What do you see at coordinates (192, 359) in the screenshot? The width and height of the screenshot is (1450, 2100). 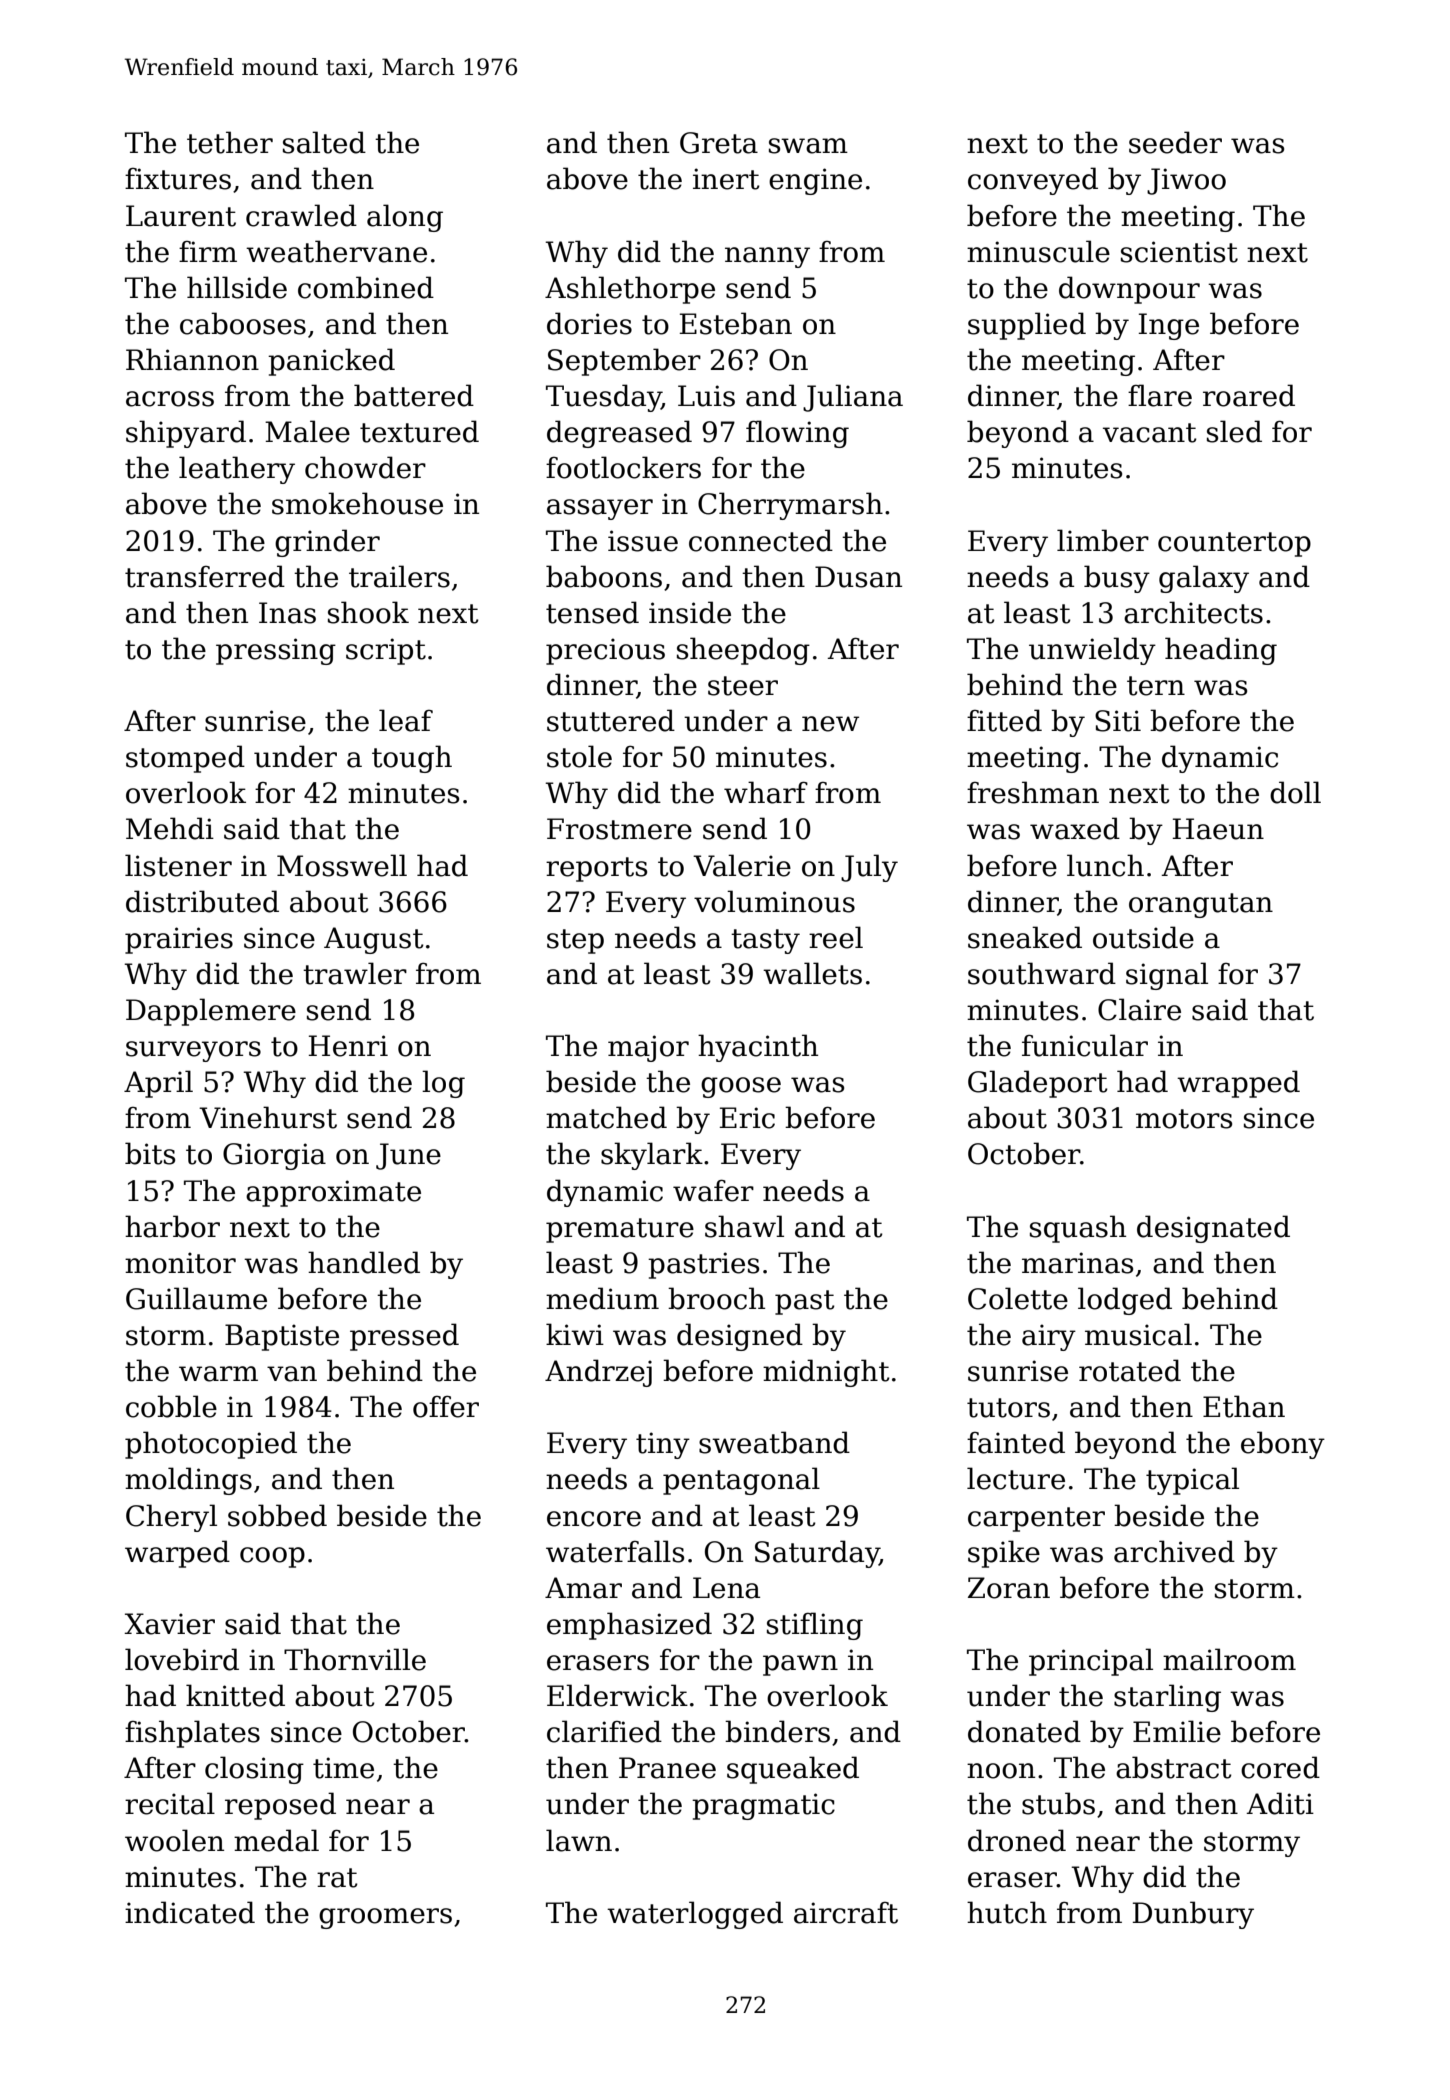 I see `Rhiannon` at bounding box center [192, 359].
